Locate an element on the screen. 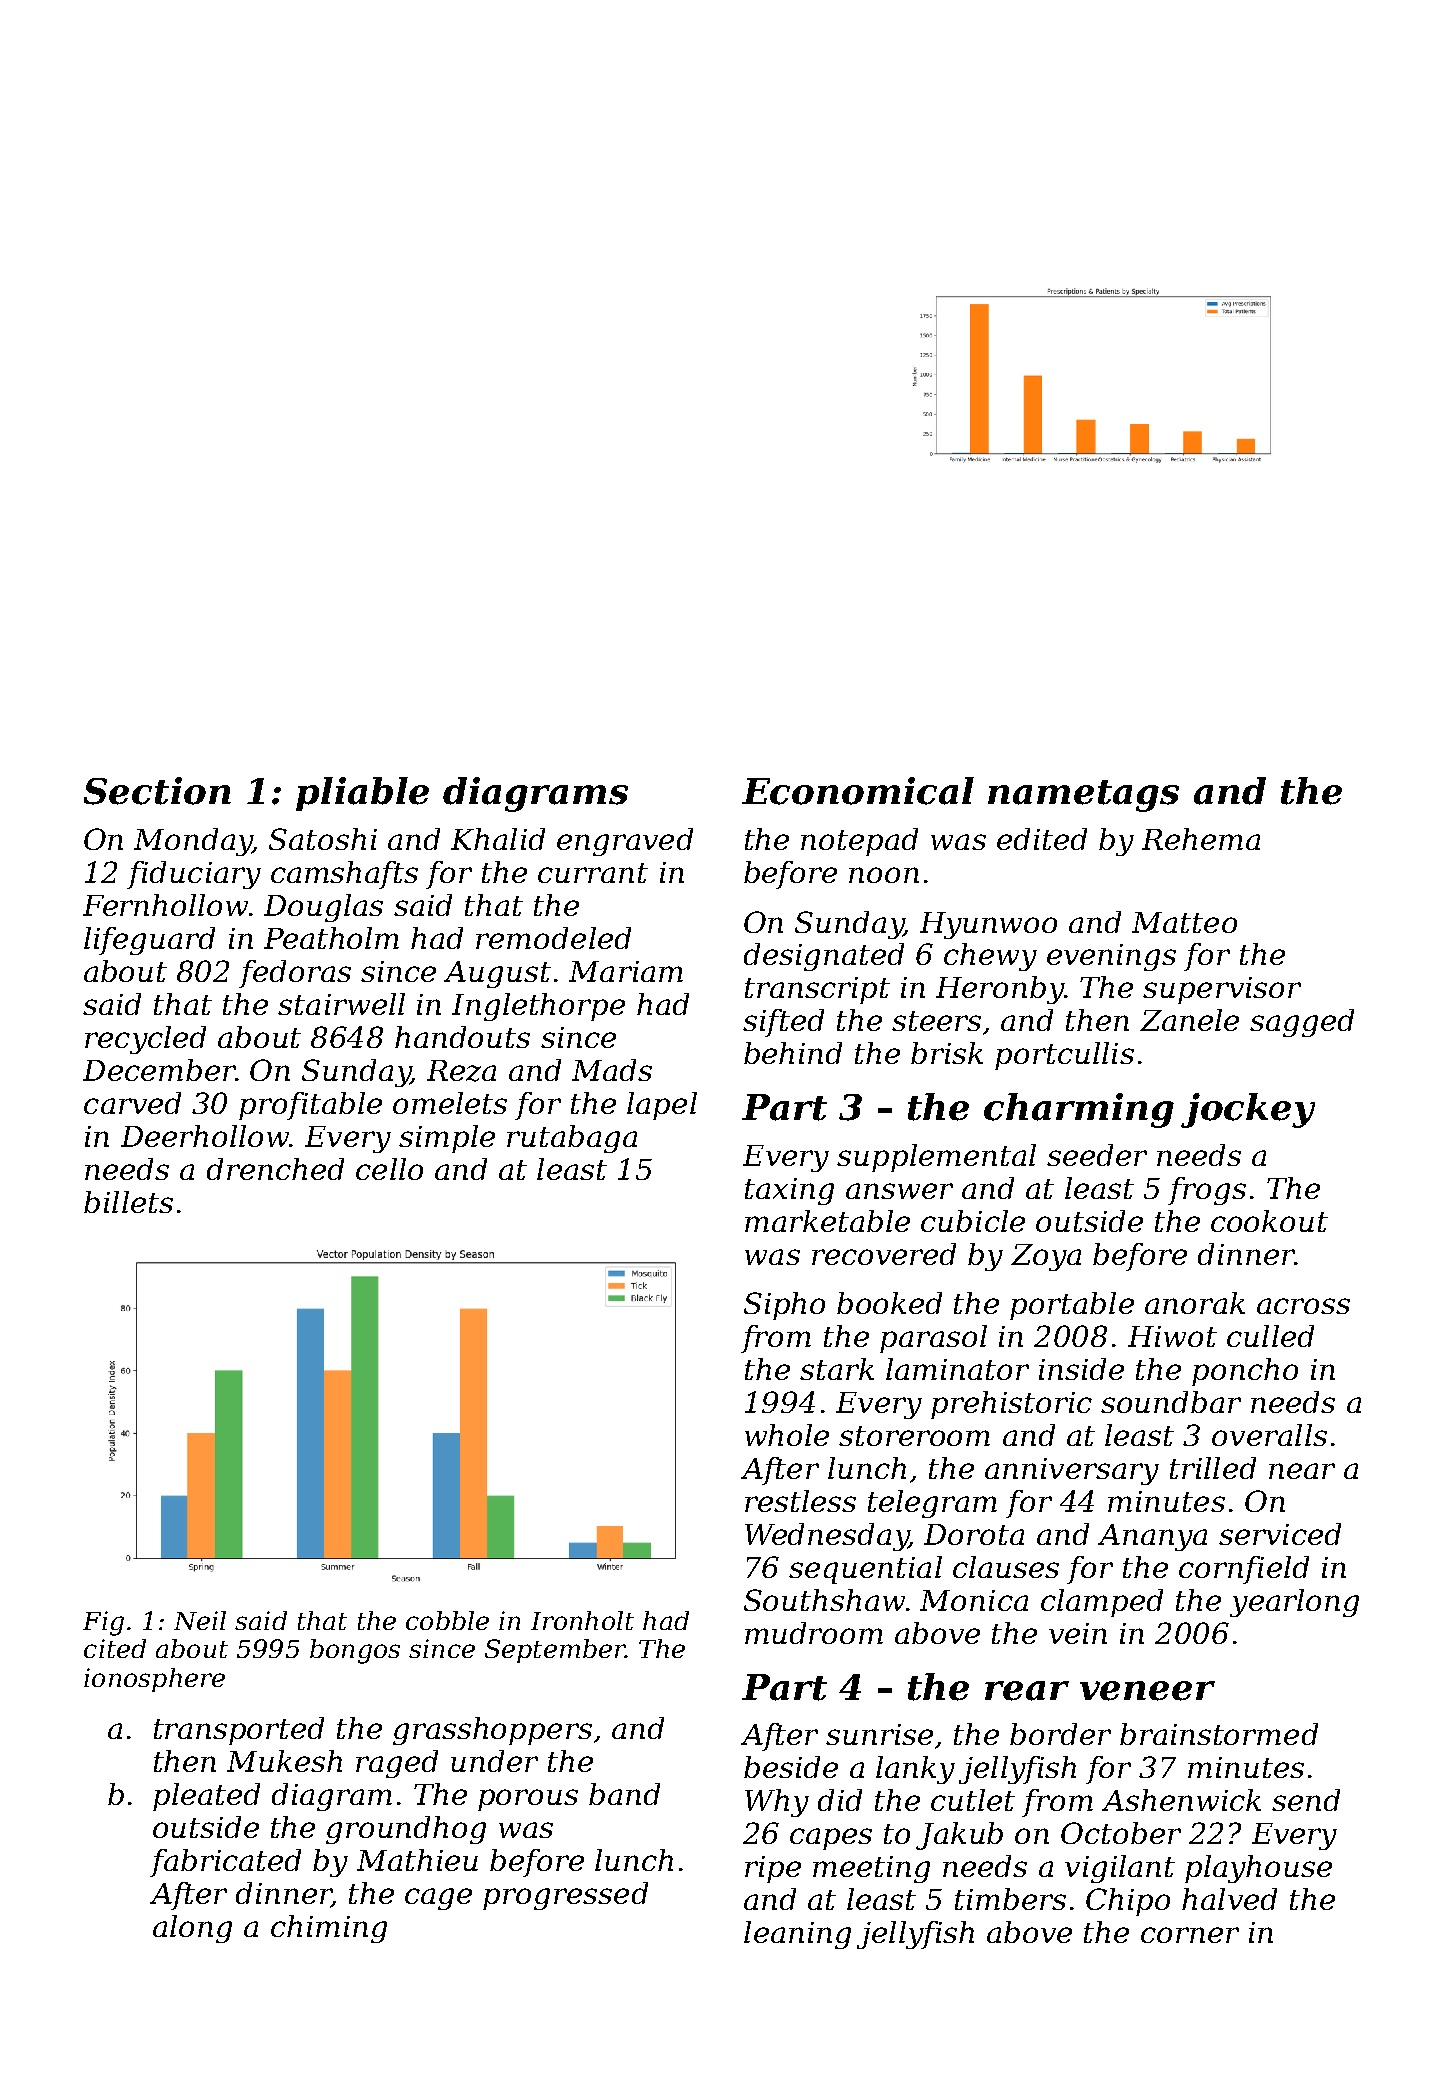 The image size is (1450, 2100). Neil is located at coordinates (200, 1620).
